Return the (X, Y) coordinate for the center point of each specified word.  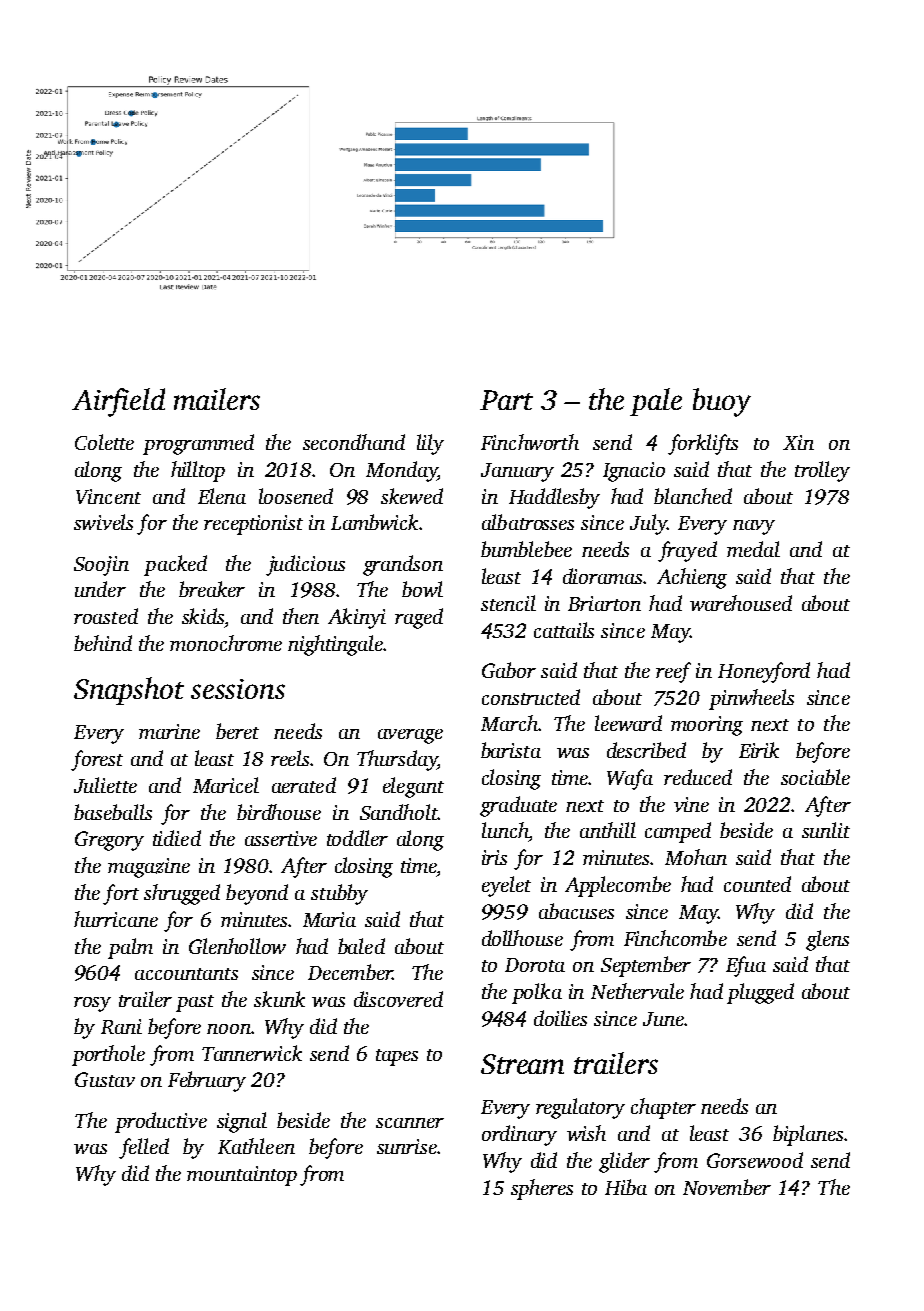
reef (673, 672)
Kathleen (256, 1146)
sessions (238, 689)
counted (757, 884)
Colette (104, 442)
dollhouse (522, 938)
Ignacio (634, 472)
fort (121, 894)
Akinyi (357, 618)
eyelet (506, 886)
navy (754, 527)
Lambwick (374, 522)
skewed (412, 496)
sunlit (826, 830)
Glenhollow (237, 946)
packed (175, 565)
